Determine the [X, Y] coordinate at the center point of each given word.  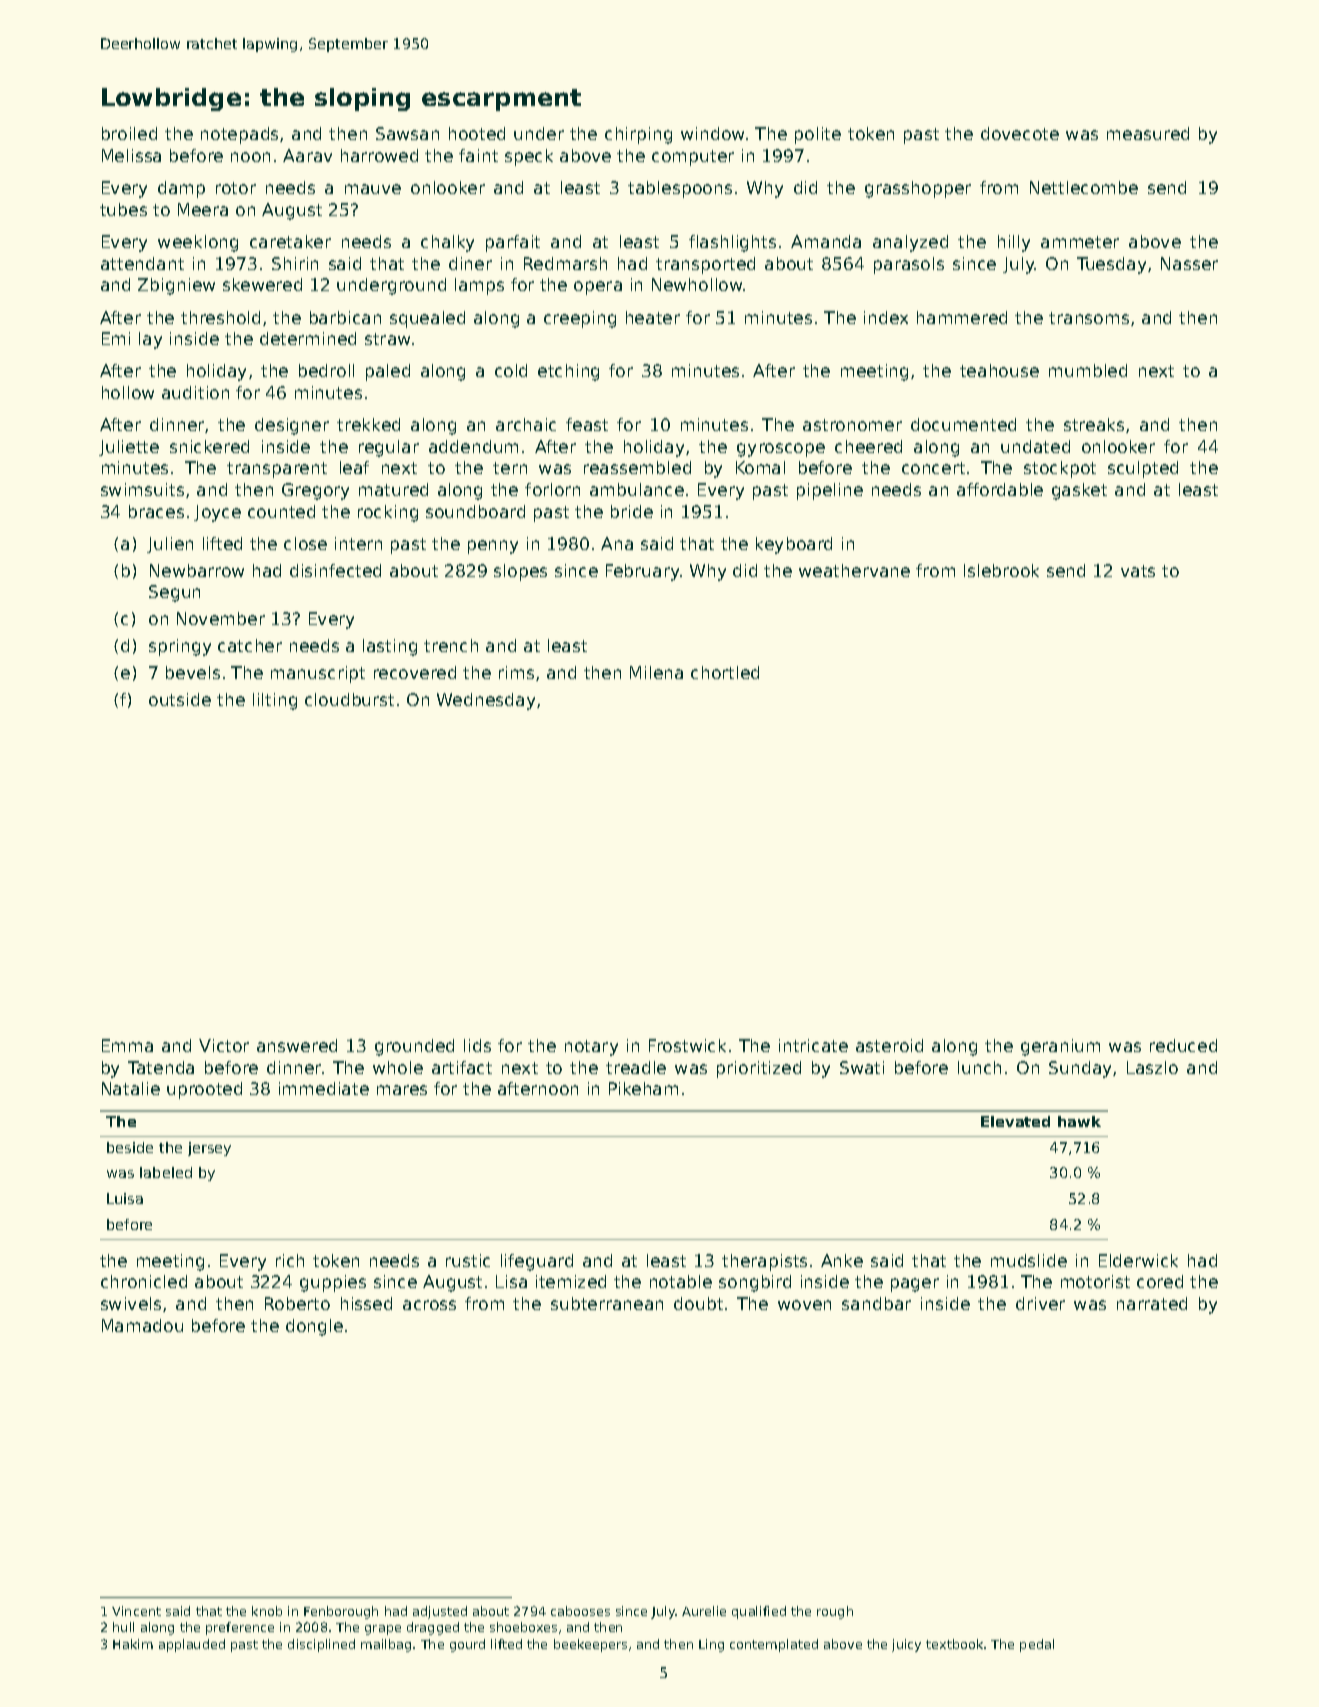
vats [1138, 571]
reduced [1183, 1045]
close [305, 543]
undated [1035, 446]
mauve [373, 189]
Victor [224, 1045]
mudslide [1029, 1260]
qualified [759, 1612]
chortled [725, 672]
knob [267, 1611]
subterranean [607, 1303]
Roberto [297, 1303]
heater [653, 317]
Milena [656, 672]
